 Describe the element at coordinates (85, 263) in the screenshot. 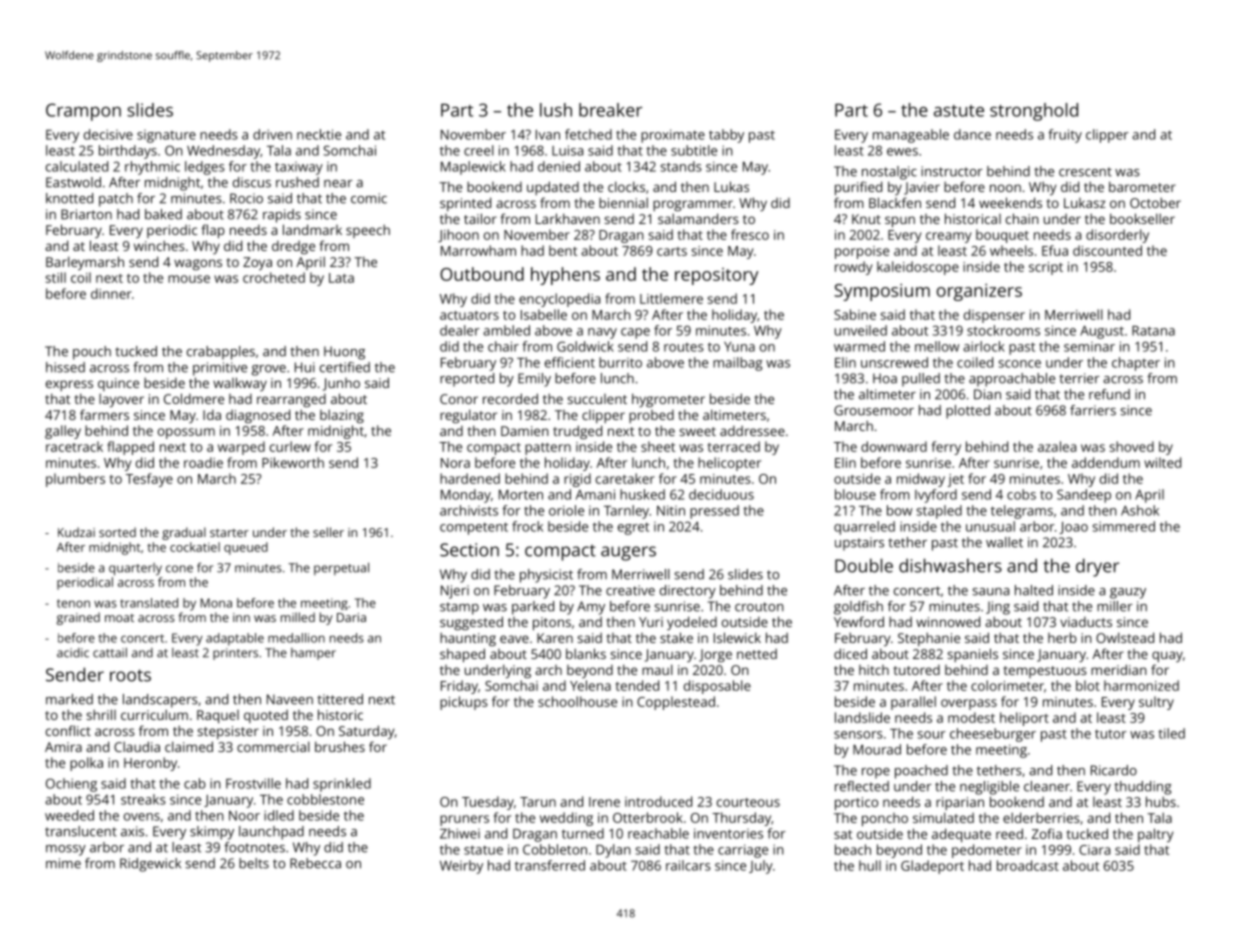

I see `Barleymarsh` at that location.
